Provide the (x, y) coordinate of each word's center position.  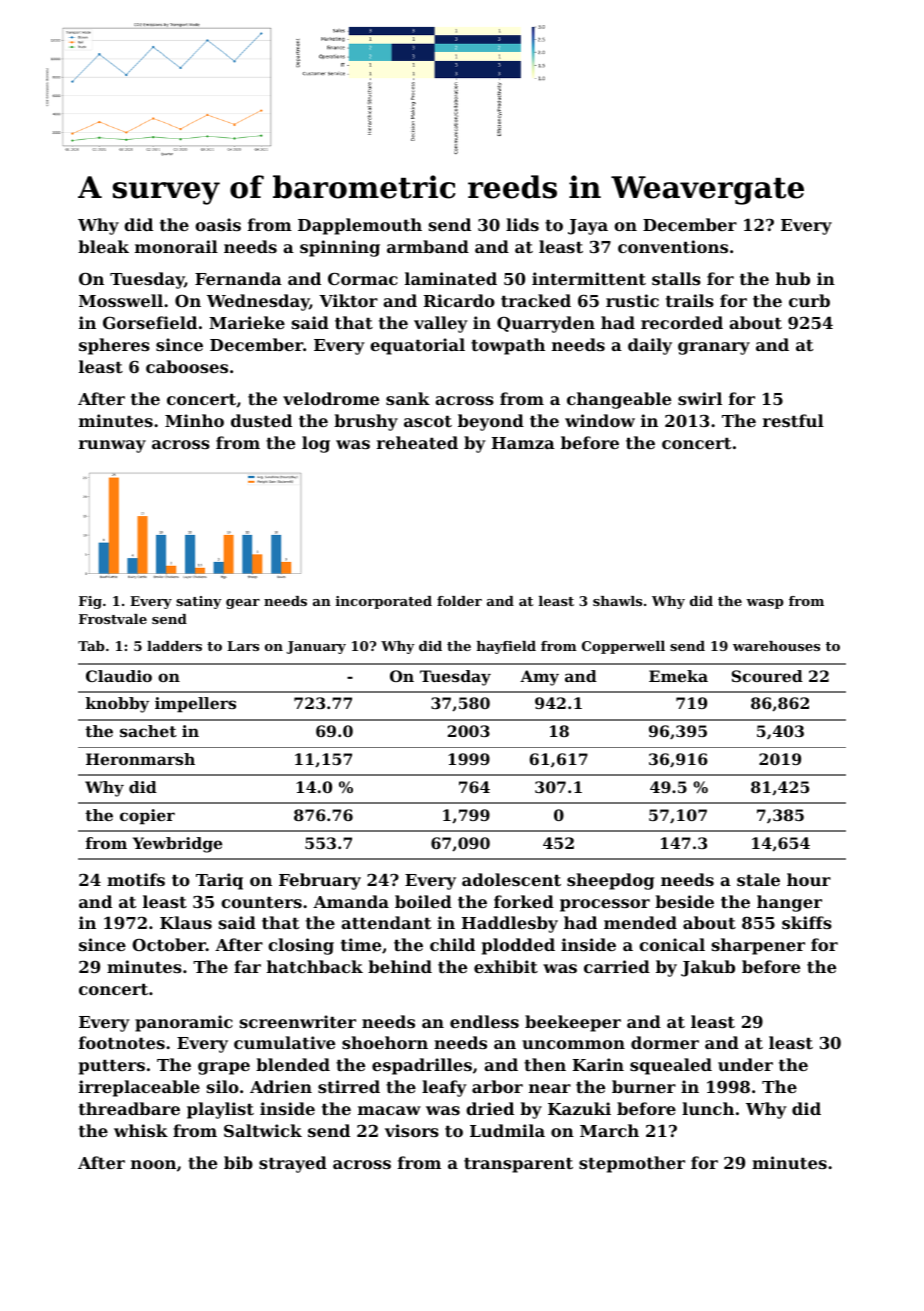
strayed (293, 1164)
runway (112, 446)
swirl (700, 398)
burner (644, 1086)
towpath (508, 346)
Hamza (523, 443)
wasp (765, 604)
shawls (617, 601)
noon (153, 1164)
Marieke (247, 322)
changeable (619, 400)
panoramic (184, 1023)
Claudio (119, 676)
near (550, 1088)
